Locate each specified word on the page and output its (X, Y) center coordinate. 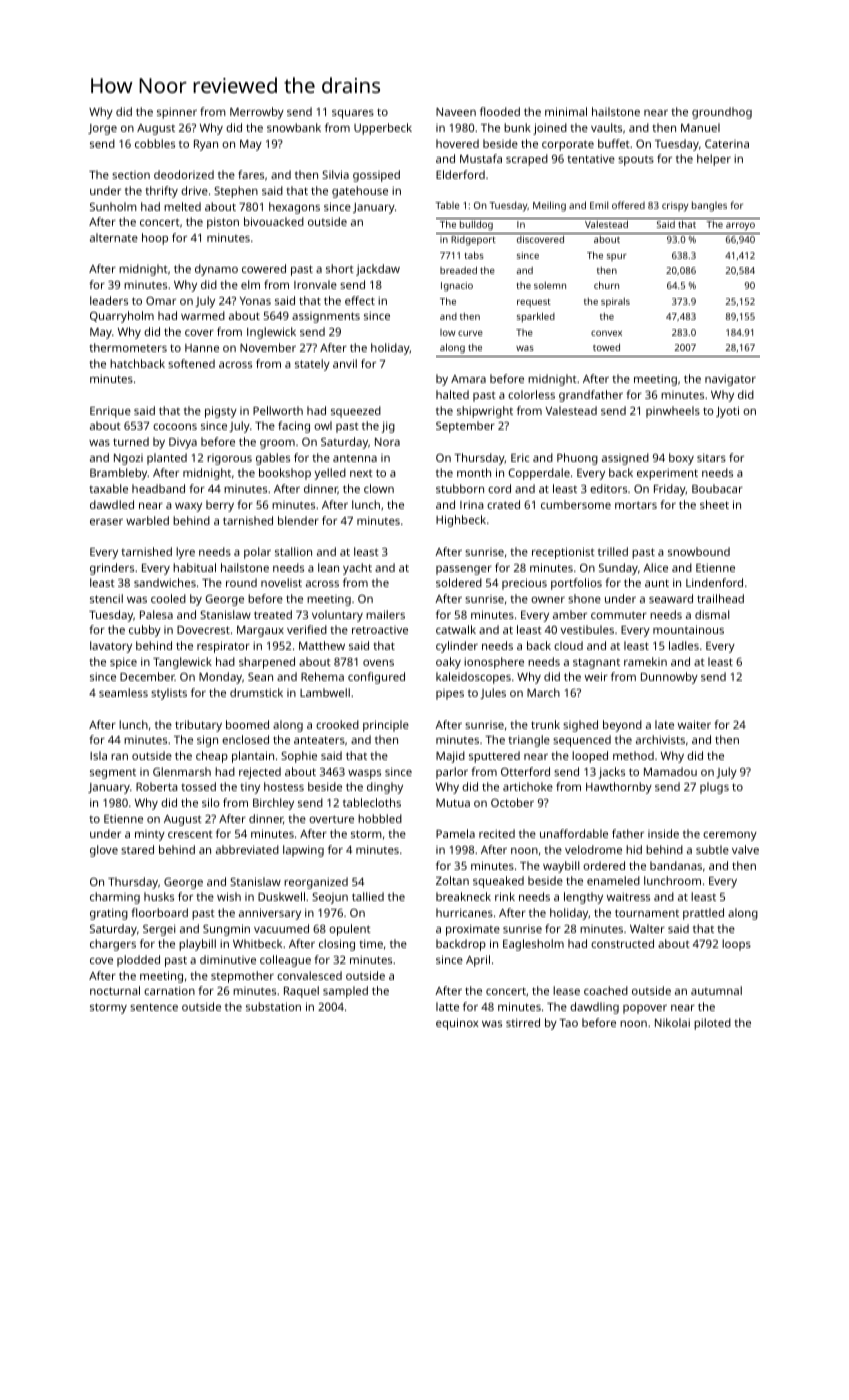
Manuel (700, 127)
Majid (450, 757)
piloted (712, 1024)
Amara (468, 379)
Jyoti (727, 412)
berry (220, 506)
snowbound (699, 551)
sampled (345, 992)
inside (663, 833)
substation (273, 1006)
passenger (464, 570)
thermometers (128, 347)
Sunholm (113, 206)
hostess (284, 786)
